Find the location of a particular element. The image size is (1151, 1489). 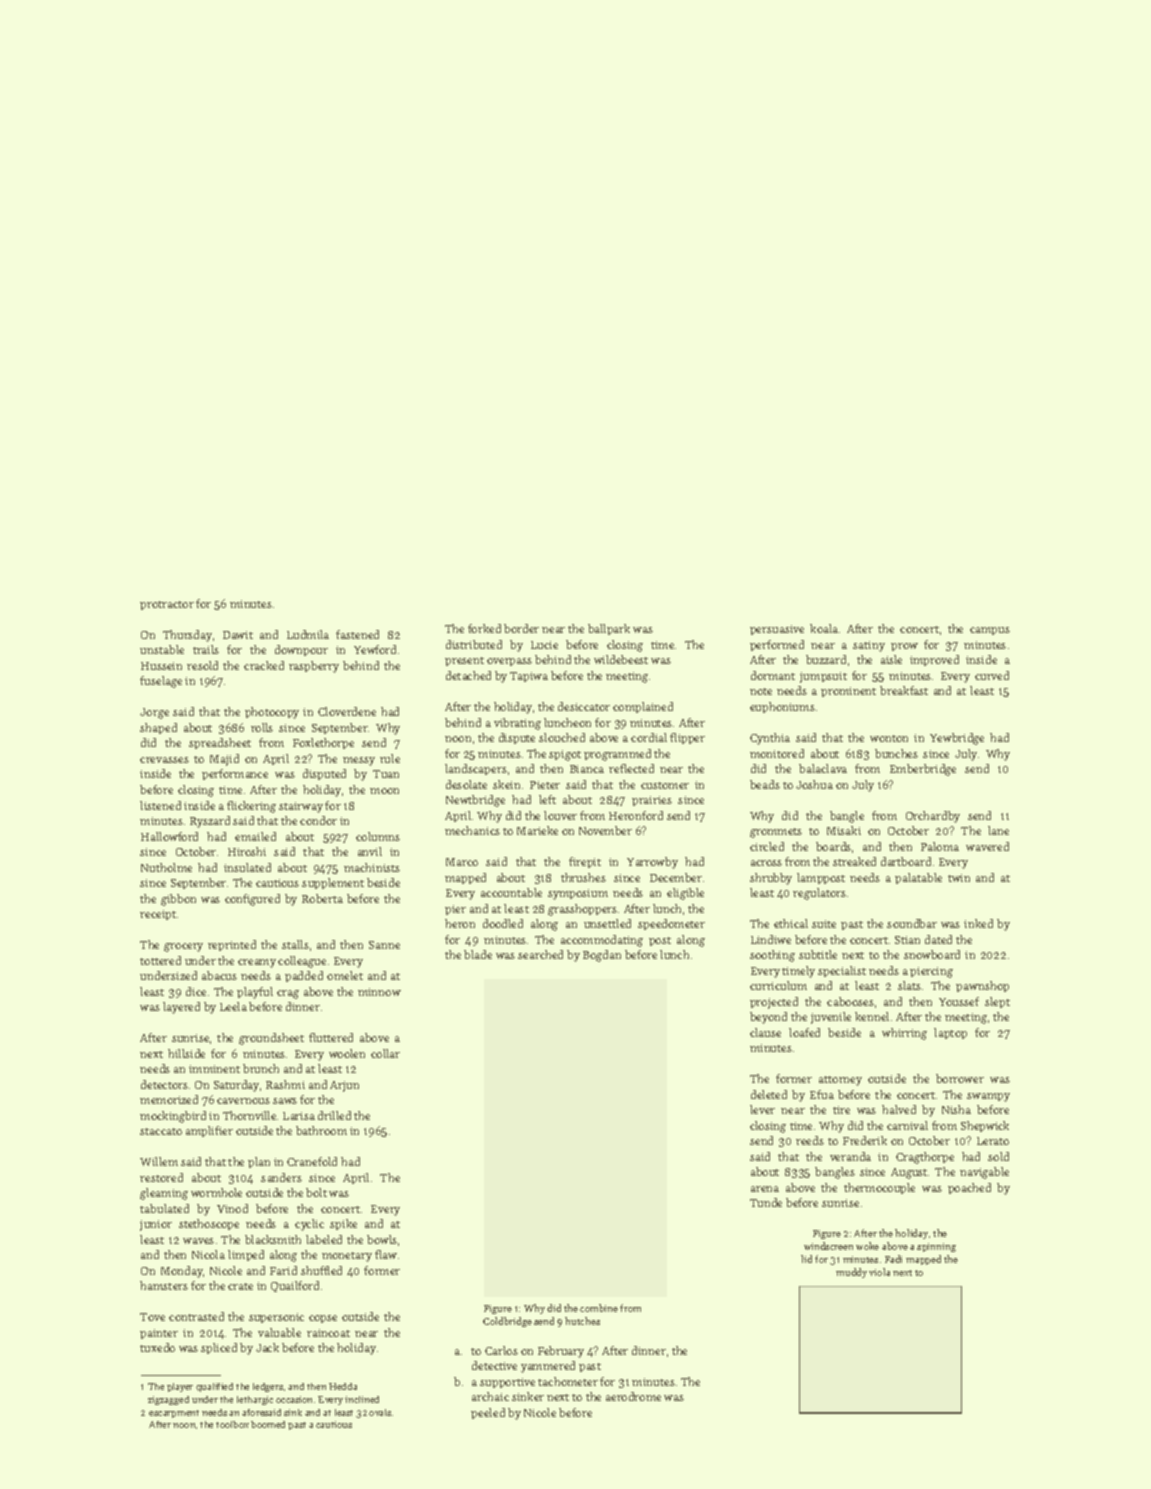

Quailford is located at coordinates (295, 1286).
